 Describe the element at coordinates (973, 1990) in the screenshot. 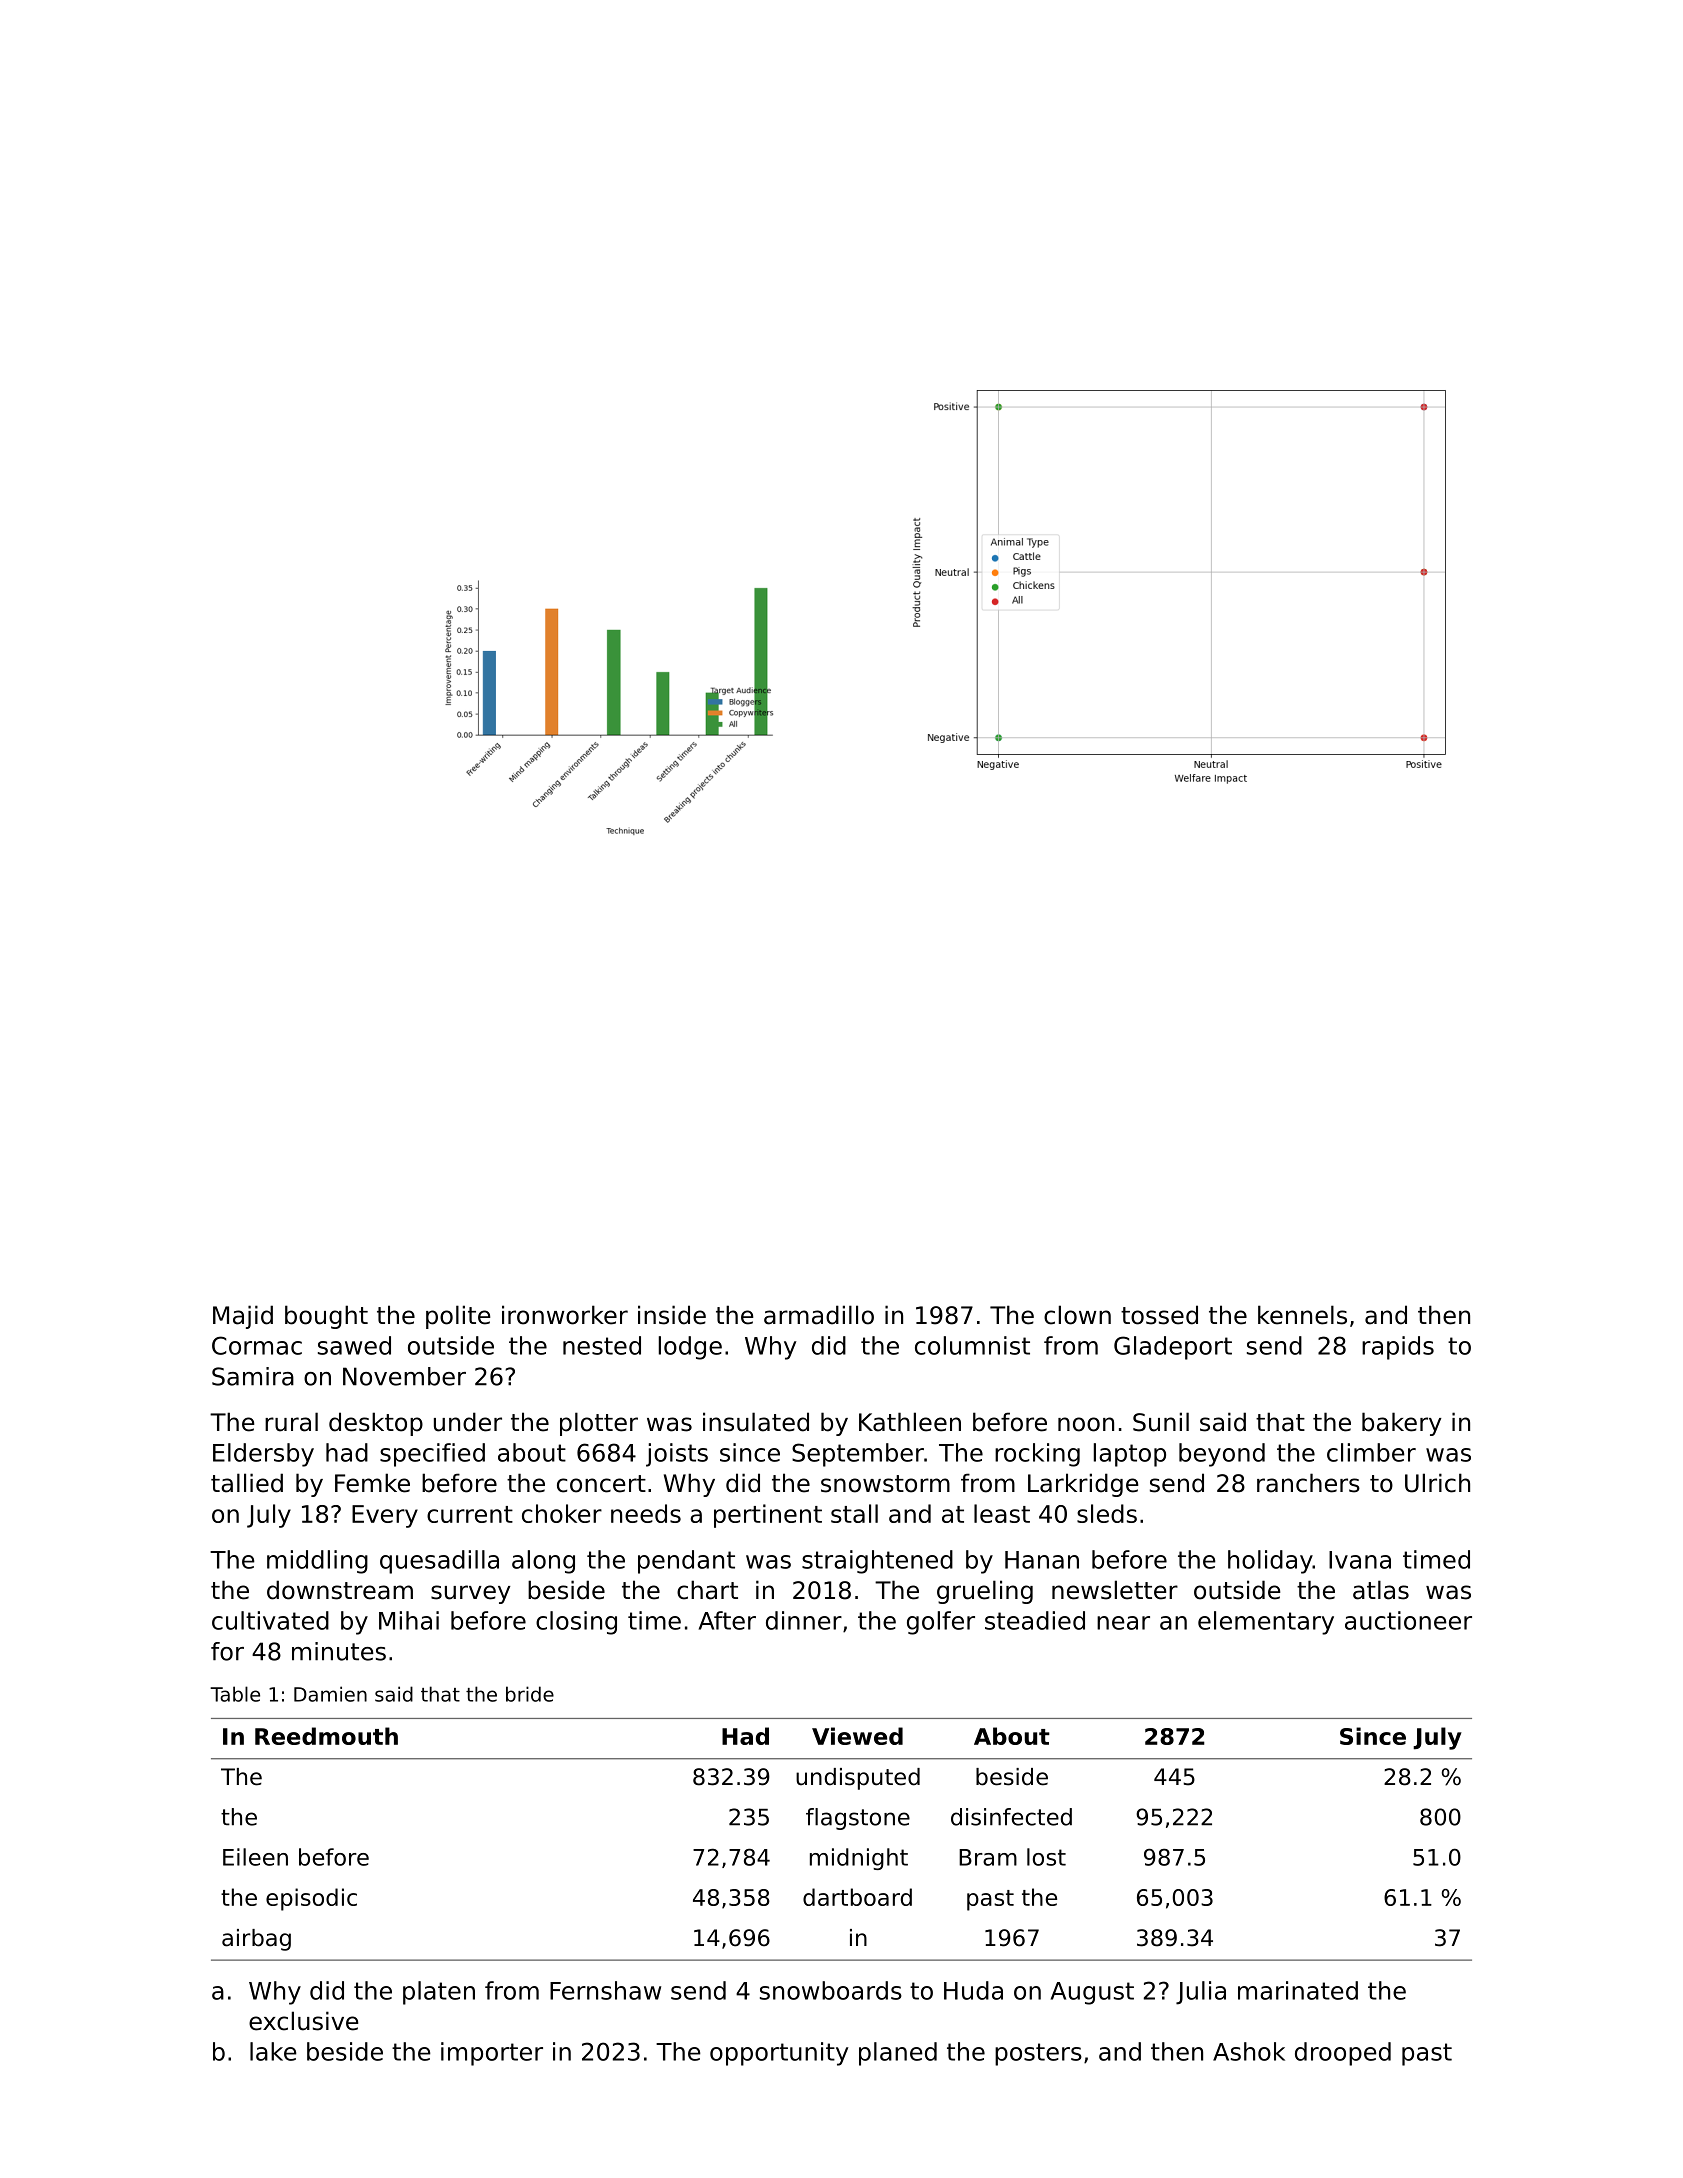

I see `Huda` at that location.
